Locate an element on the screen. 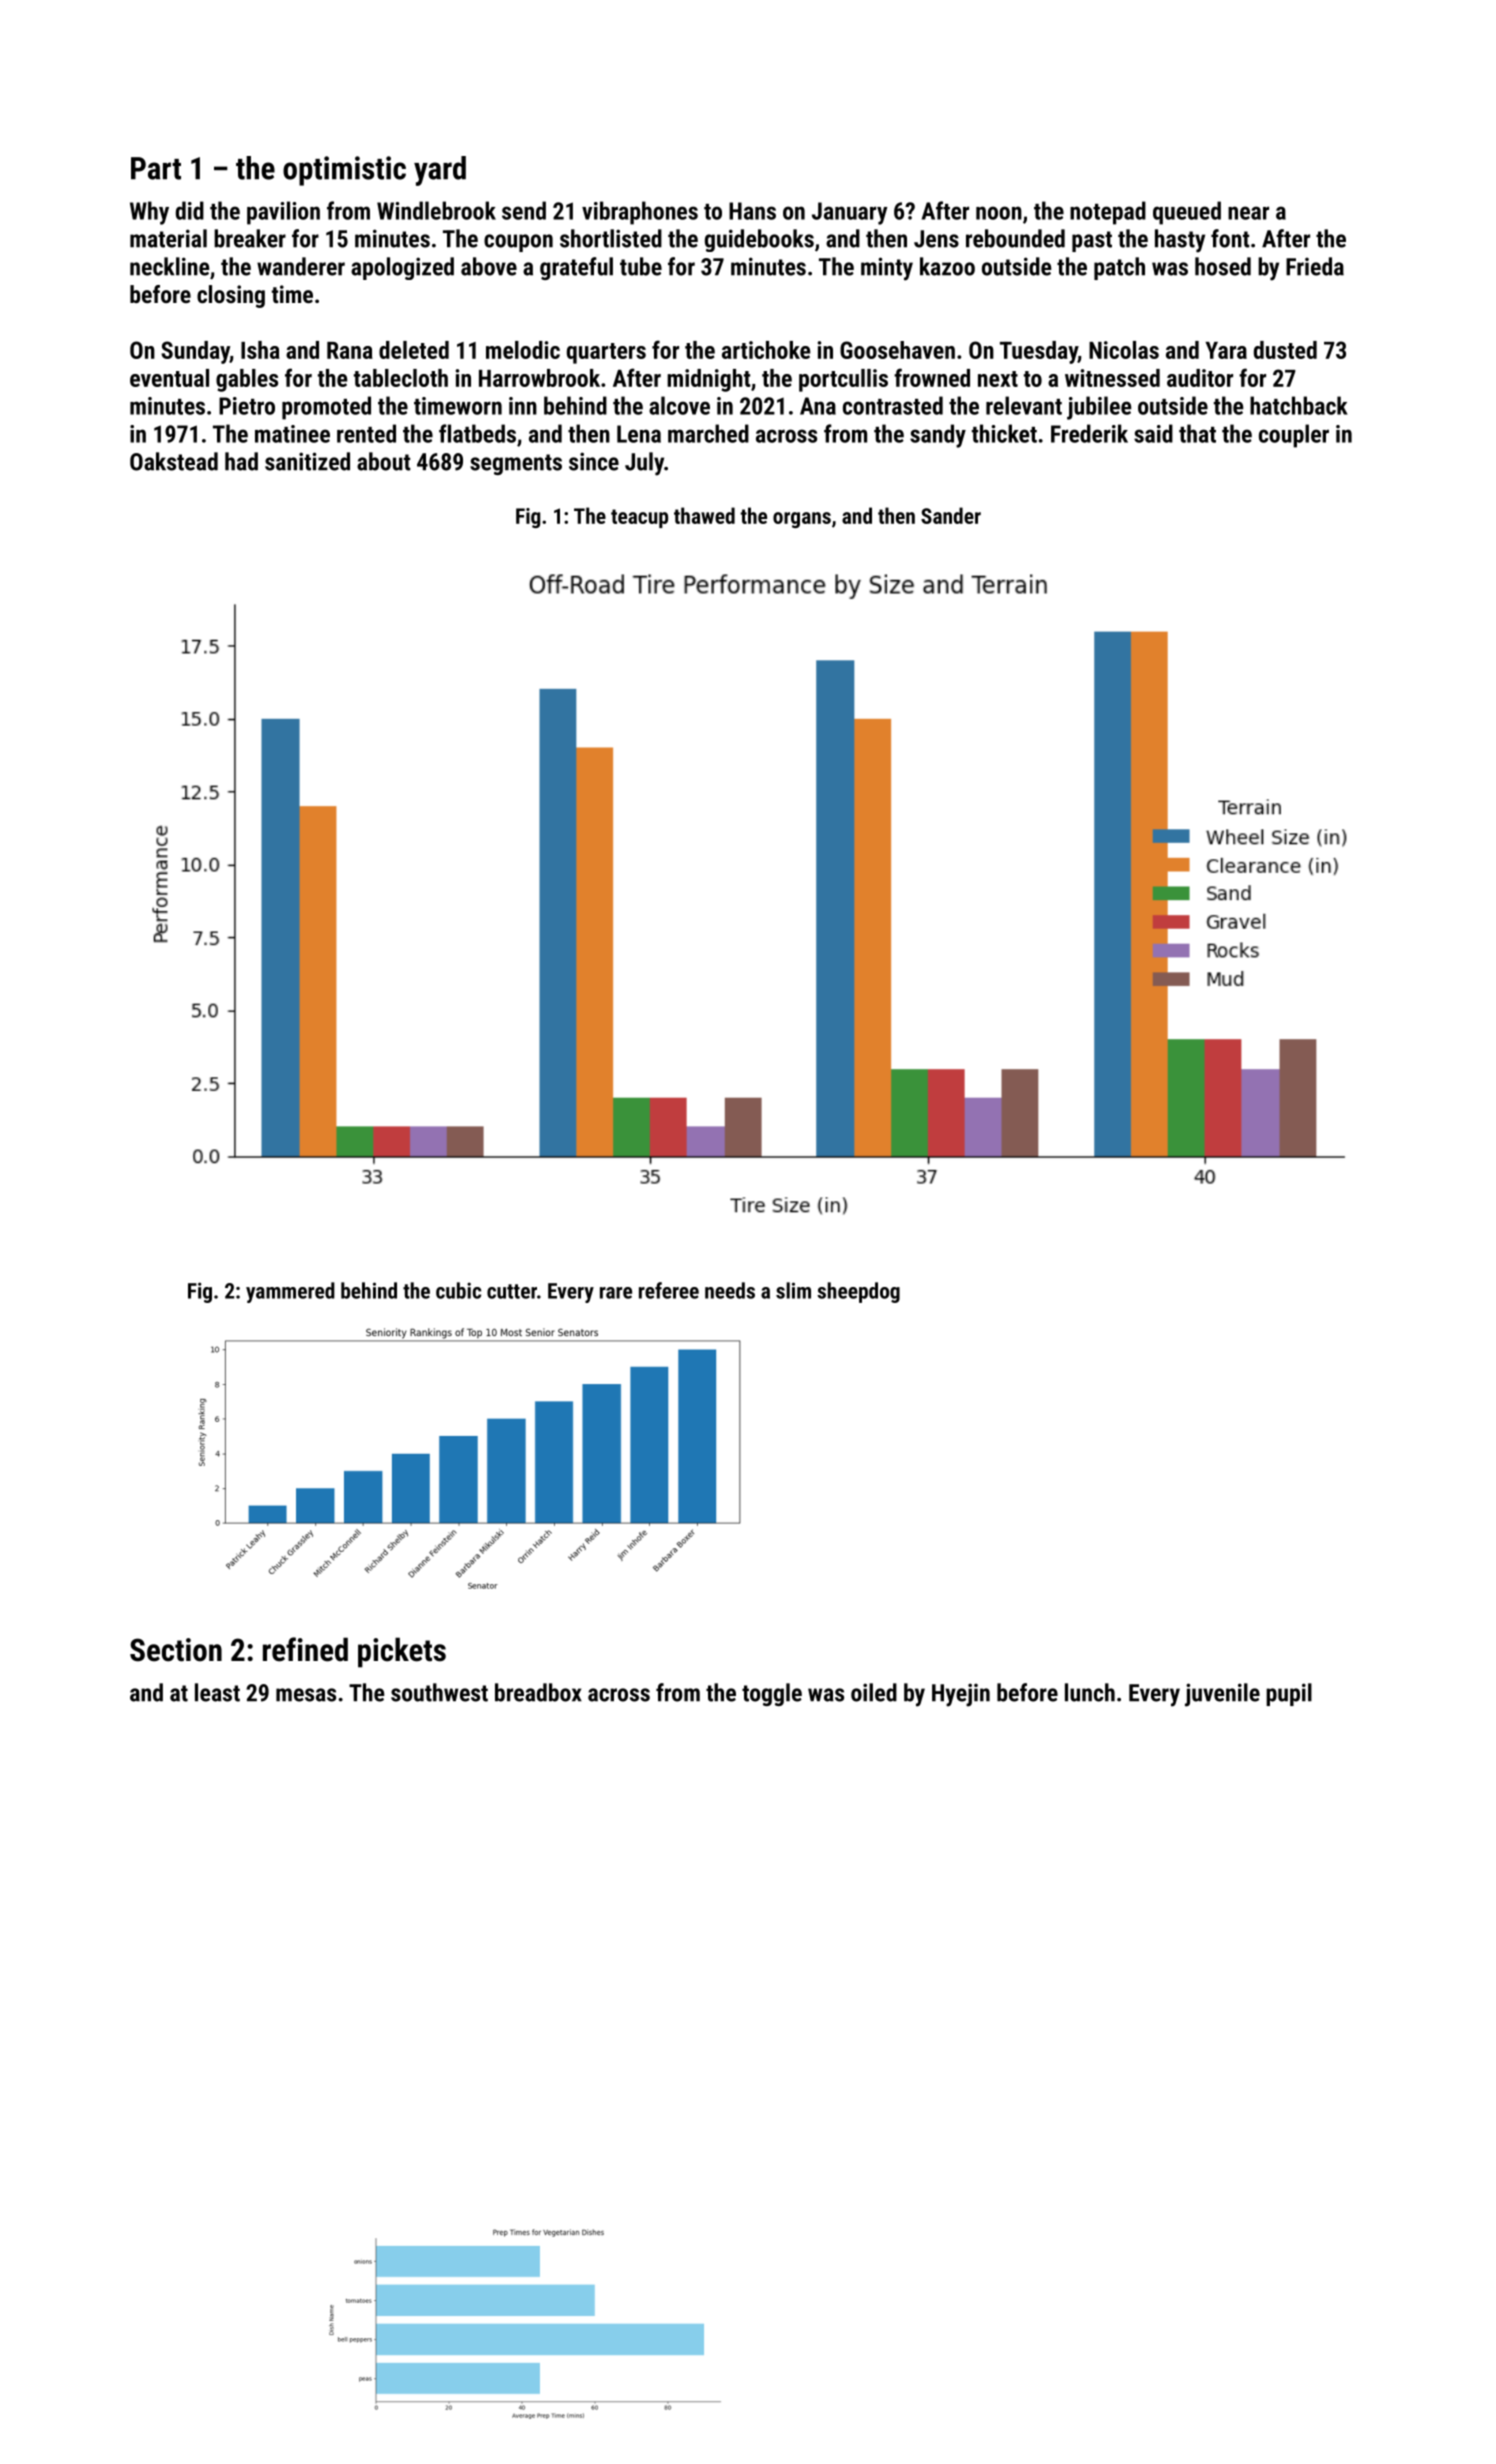  Frieda is located at coordinates (1315, 266).
